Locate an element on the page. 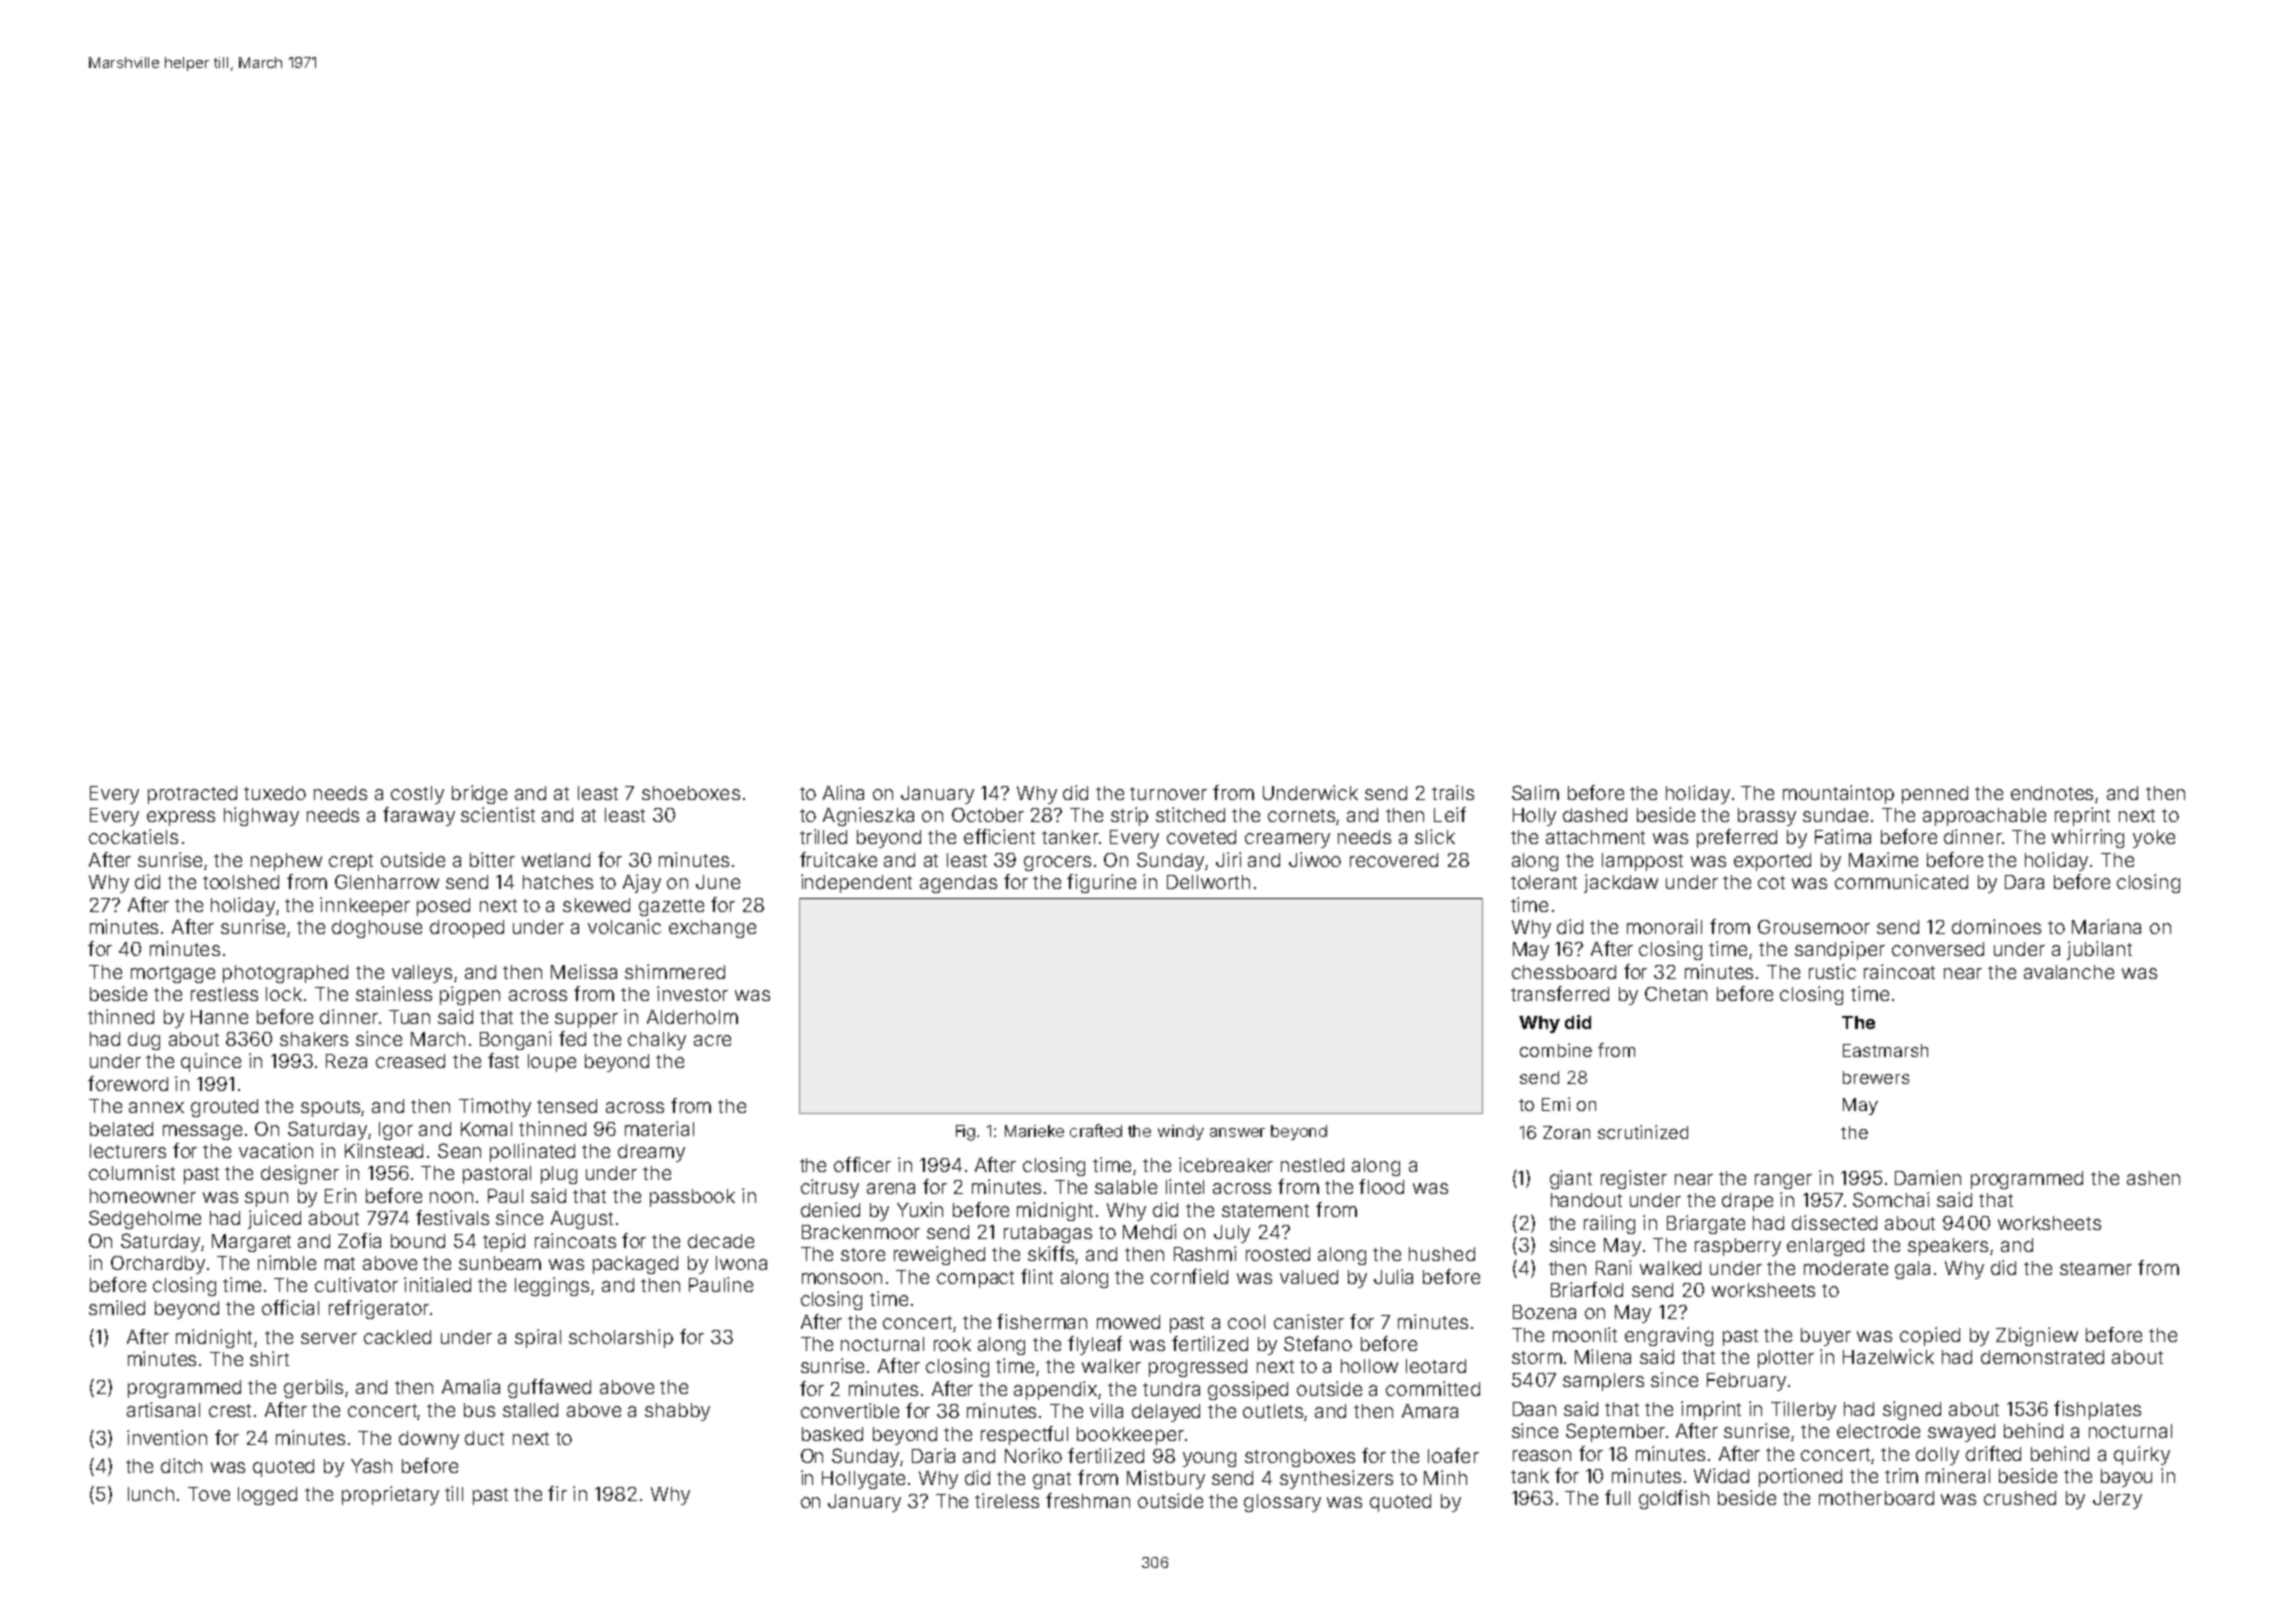 This page has width=2282, height=1614. protracted is located at coordinates (192, 795).
